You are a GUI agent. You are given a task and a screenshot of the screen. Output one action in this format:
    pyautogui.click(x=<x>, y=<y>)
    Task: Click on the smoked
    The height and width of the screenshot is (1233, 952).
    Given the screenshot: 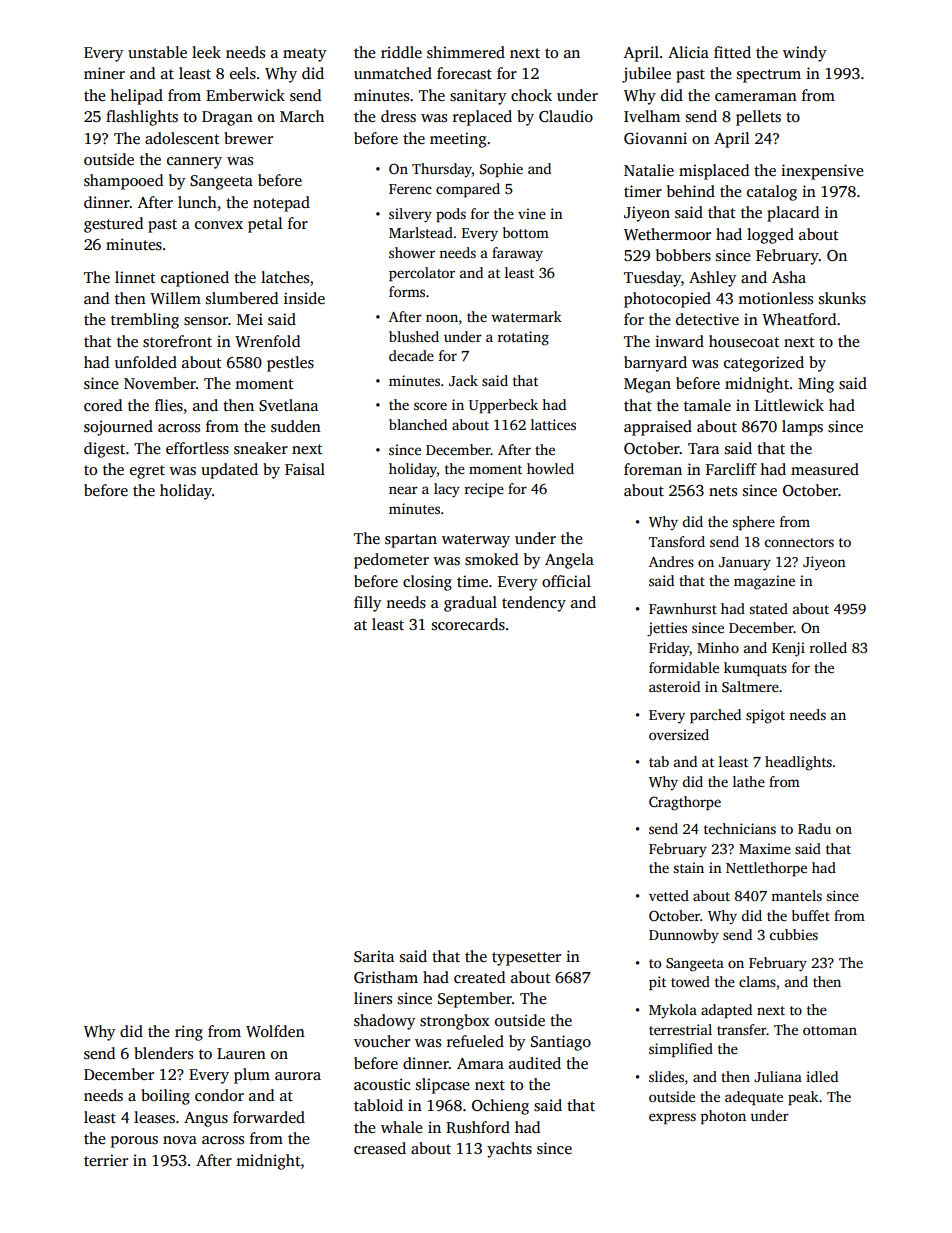 What is the action you would take?
    pyautogui.click(x=491, y=559)
